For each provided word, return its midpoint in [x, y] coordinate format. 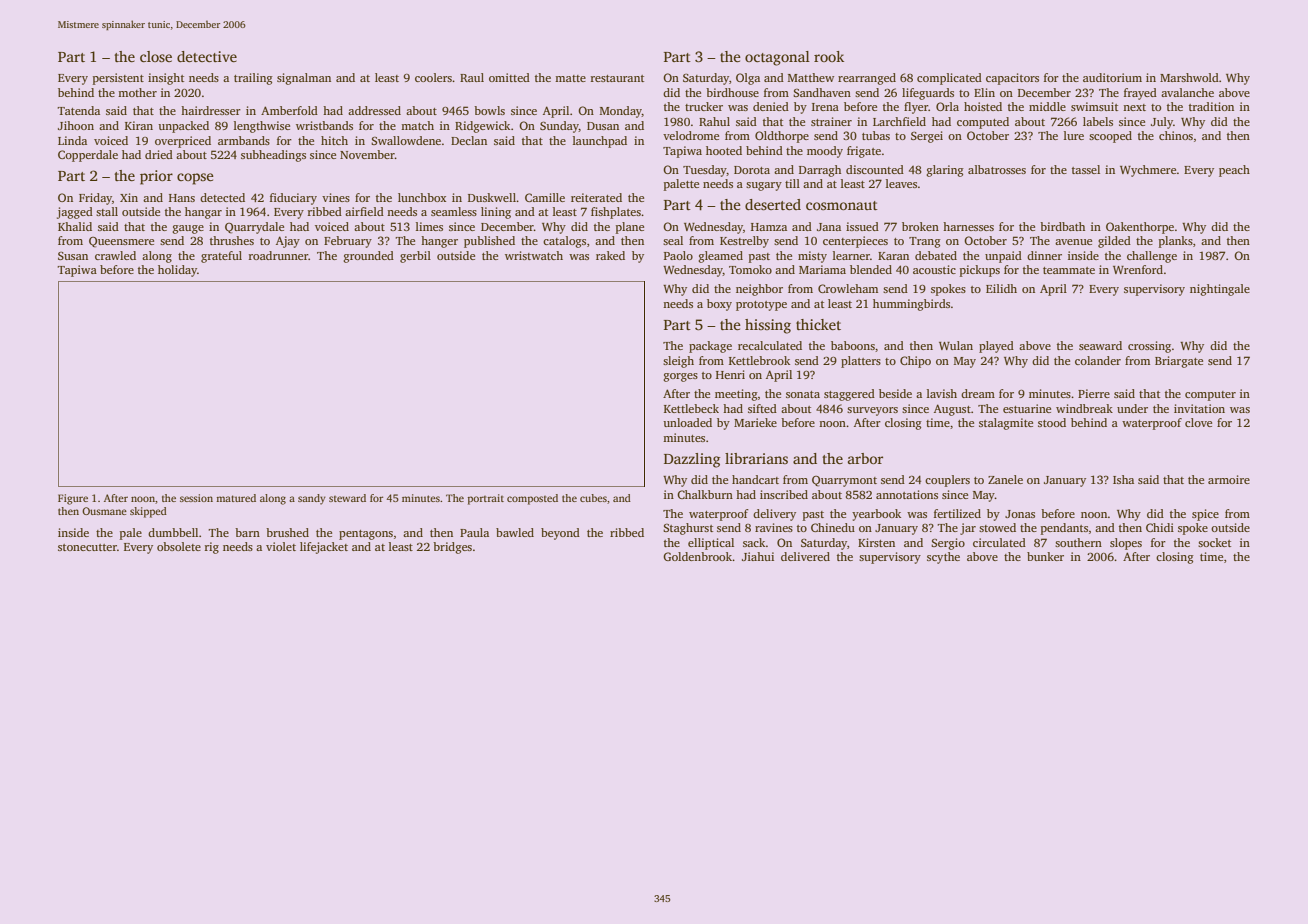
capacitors [1012, 79]
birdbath [1062, 226]
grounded [368, 257]
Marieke [755, 422]
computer [1210, 396]
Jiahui [758, 556]
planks [1176, 242]
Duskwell [492, 197]
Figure [73, 499]
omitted [509, 77]
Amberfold [289, 110]
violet [281, 546]
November [367, 154]
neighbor [759, 290]
